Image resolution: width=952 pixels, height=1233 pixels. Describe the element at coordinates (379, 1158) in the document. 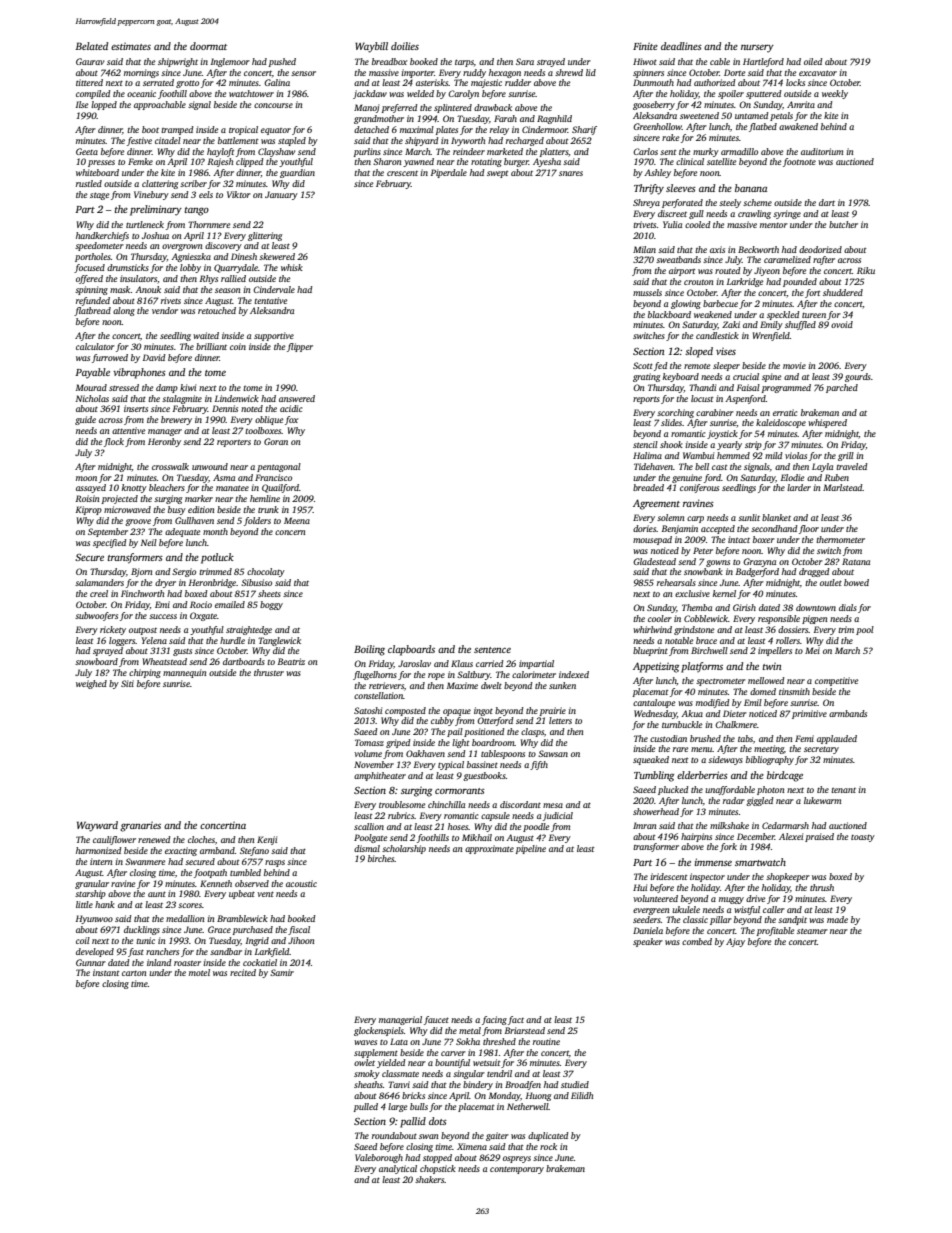

I see `Valeborough` at that location.
